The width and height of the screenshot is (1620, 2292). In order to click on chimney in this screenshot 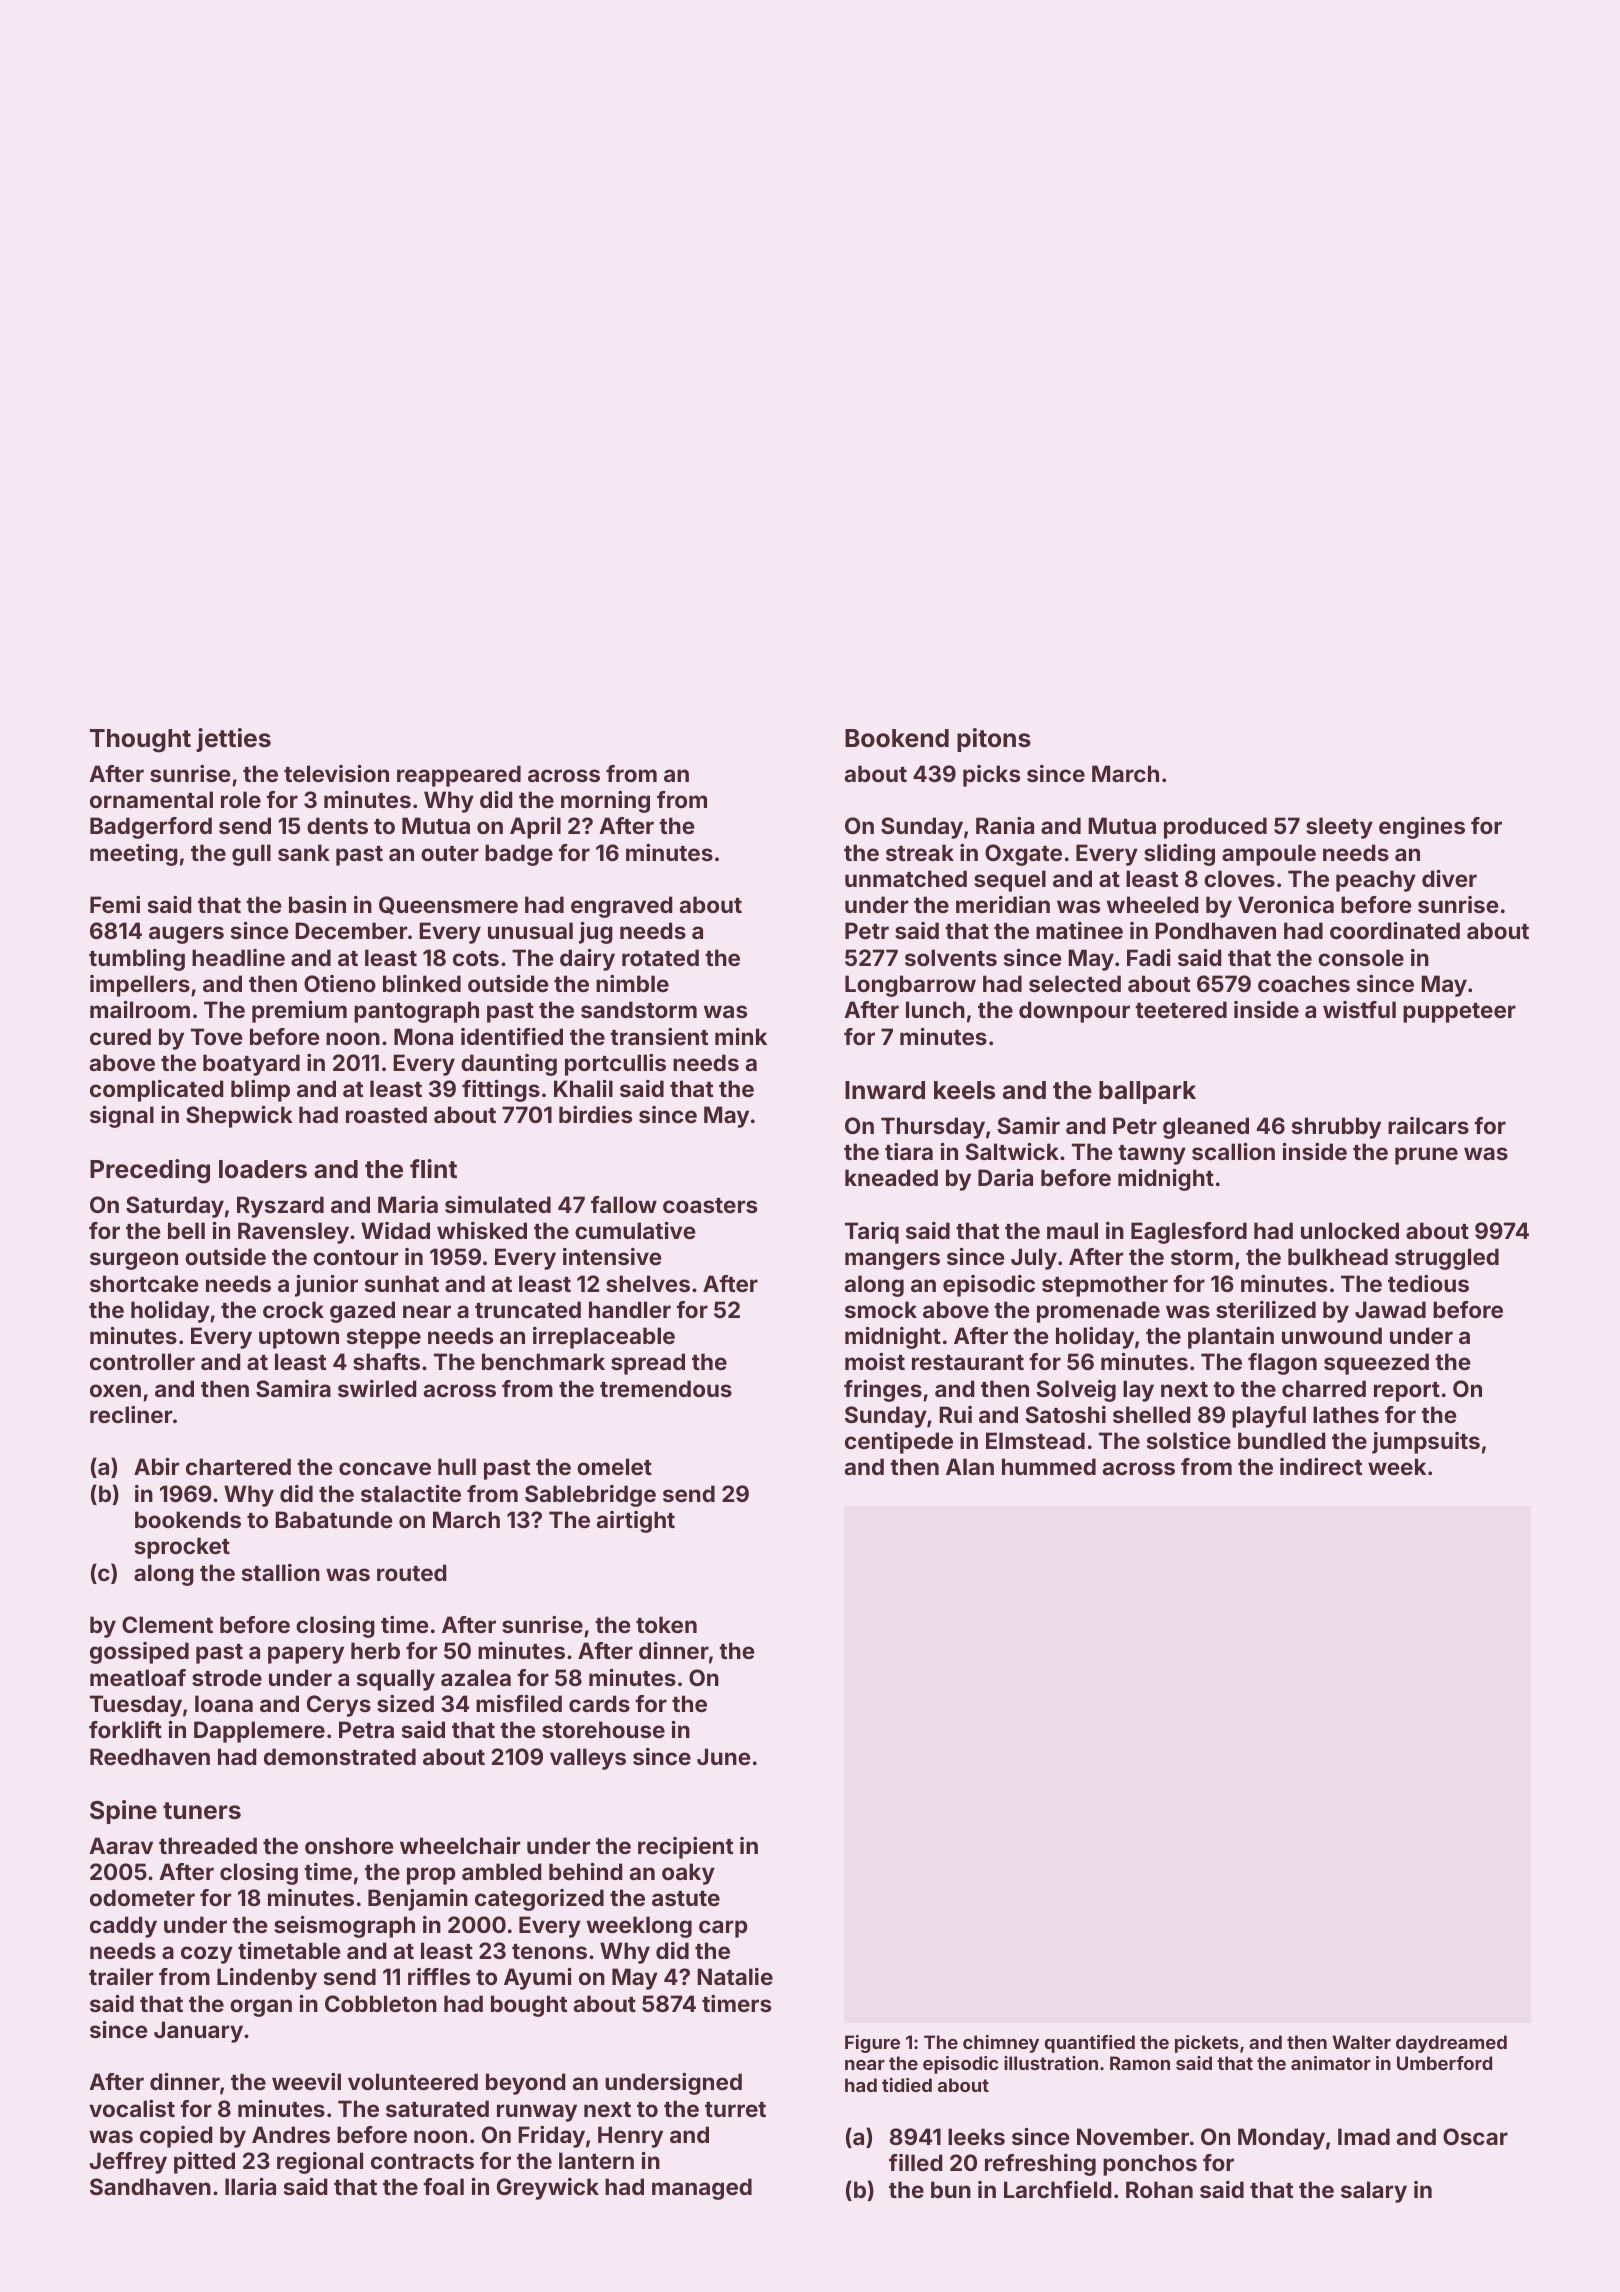, I will do `click(1001, 2044)`.
